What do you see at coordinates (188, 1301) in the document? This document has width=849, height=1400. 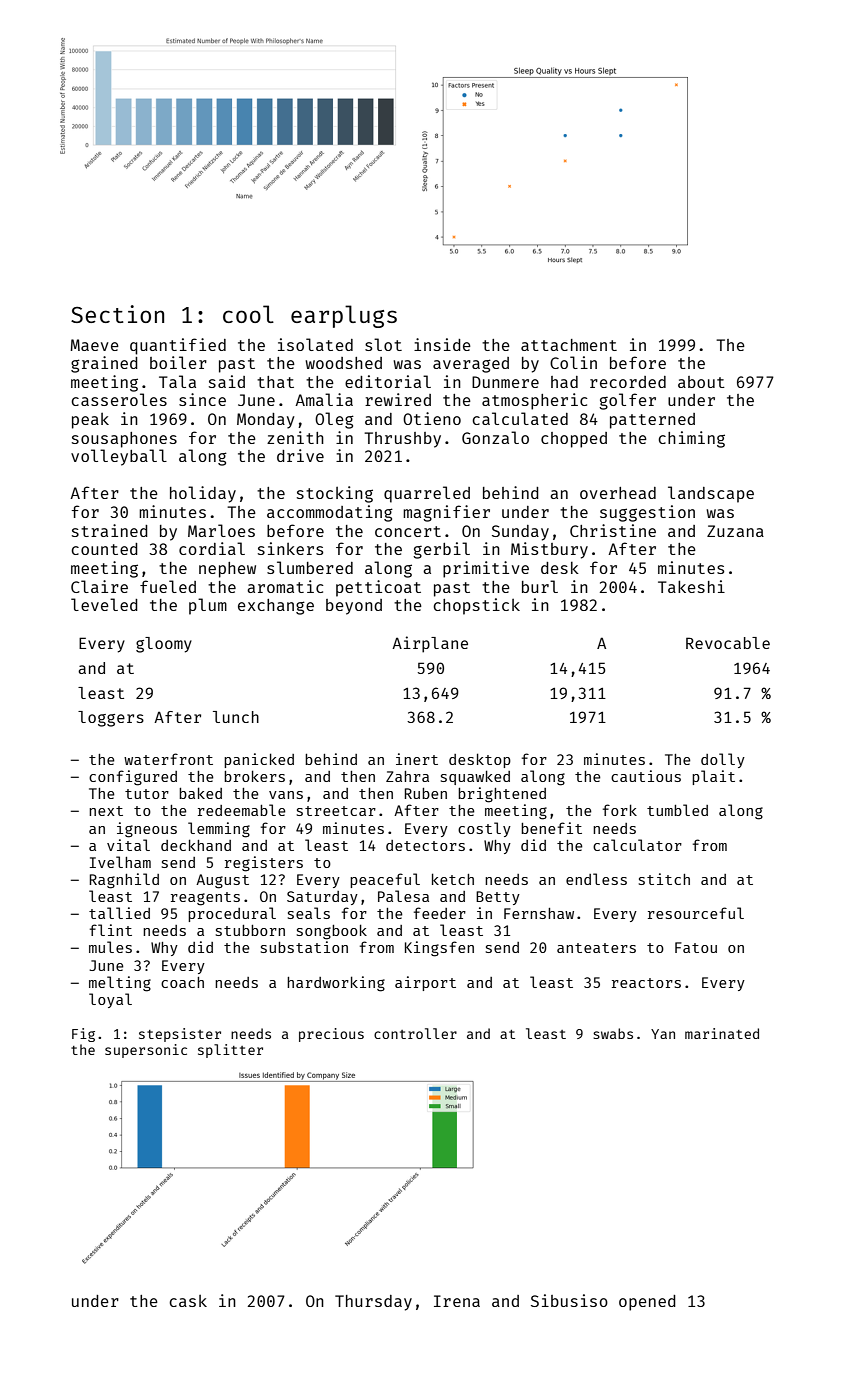 I see `cask` at bounding box center [188, 1301].
